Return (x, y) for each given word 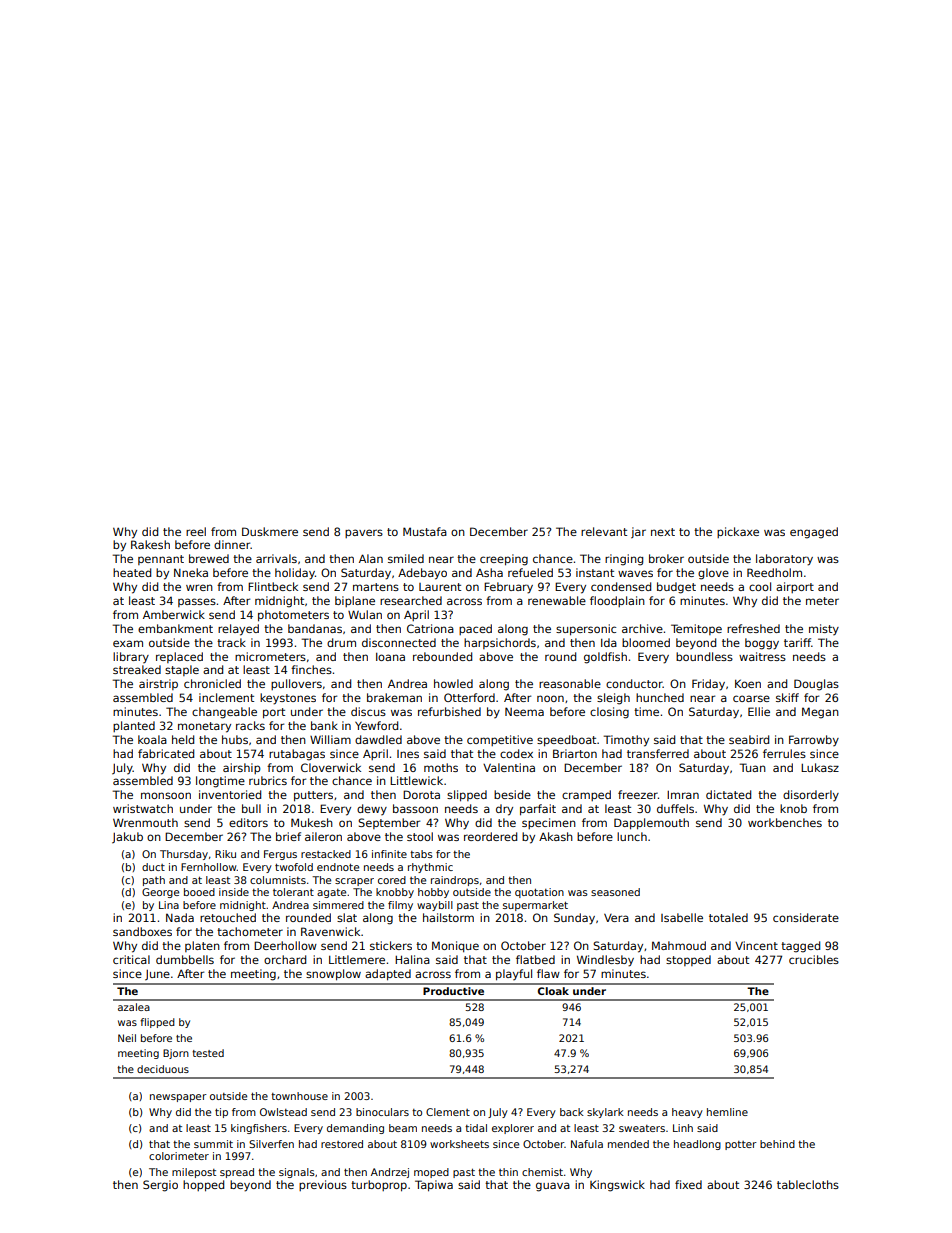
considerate (806, 917)
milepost (194, 1173)
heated (132, 572)
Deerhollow (285, 945)
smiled (406, 558)
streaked (137, 669)
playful (514, 975)
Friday (708, 685)
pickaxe (738, 532)
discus (368, 711)
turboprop (379, 1186)
